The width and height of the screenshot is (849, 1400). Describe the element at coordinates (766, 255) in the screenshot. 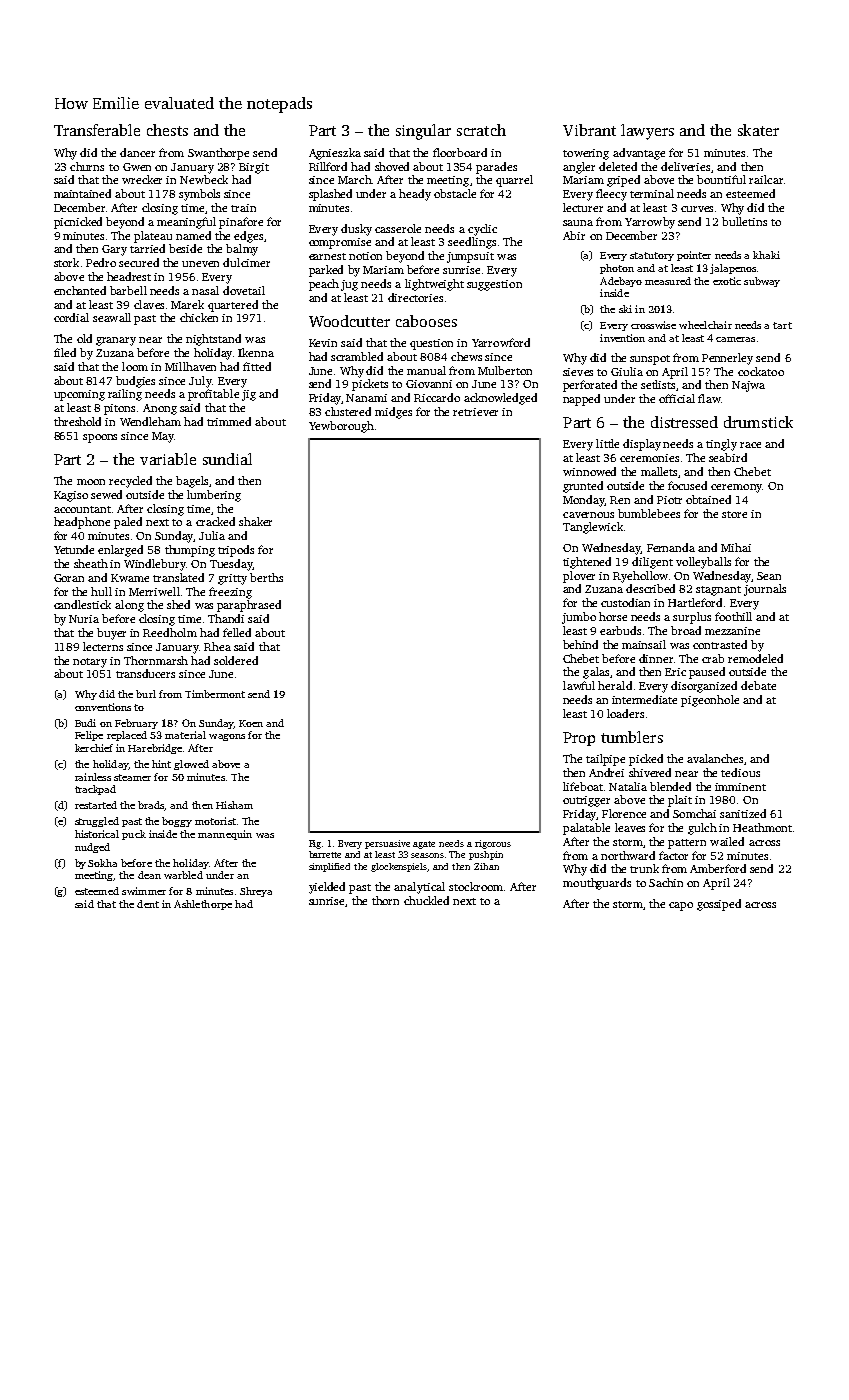

I see `khaki` at that location.
